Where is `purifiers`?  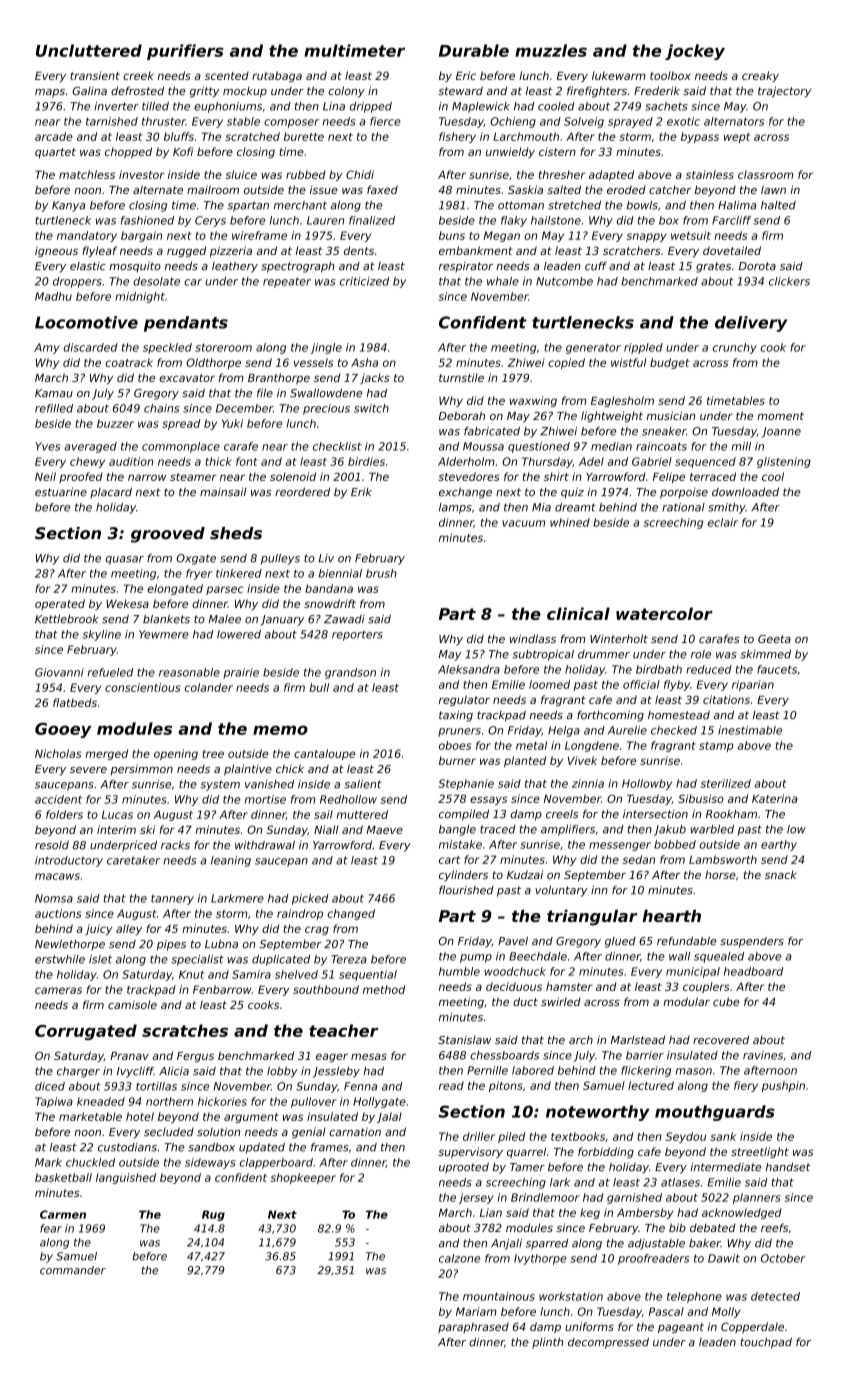
purifiers is located at coordinates (185, 52).
